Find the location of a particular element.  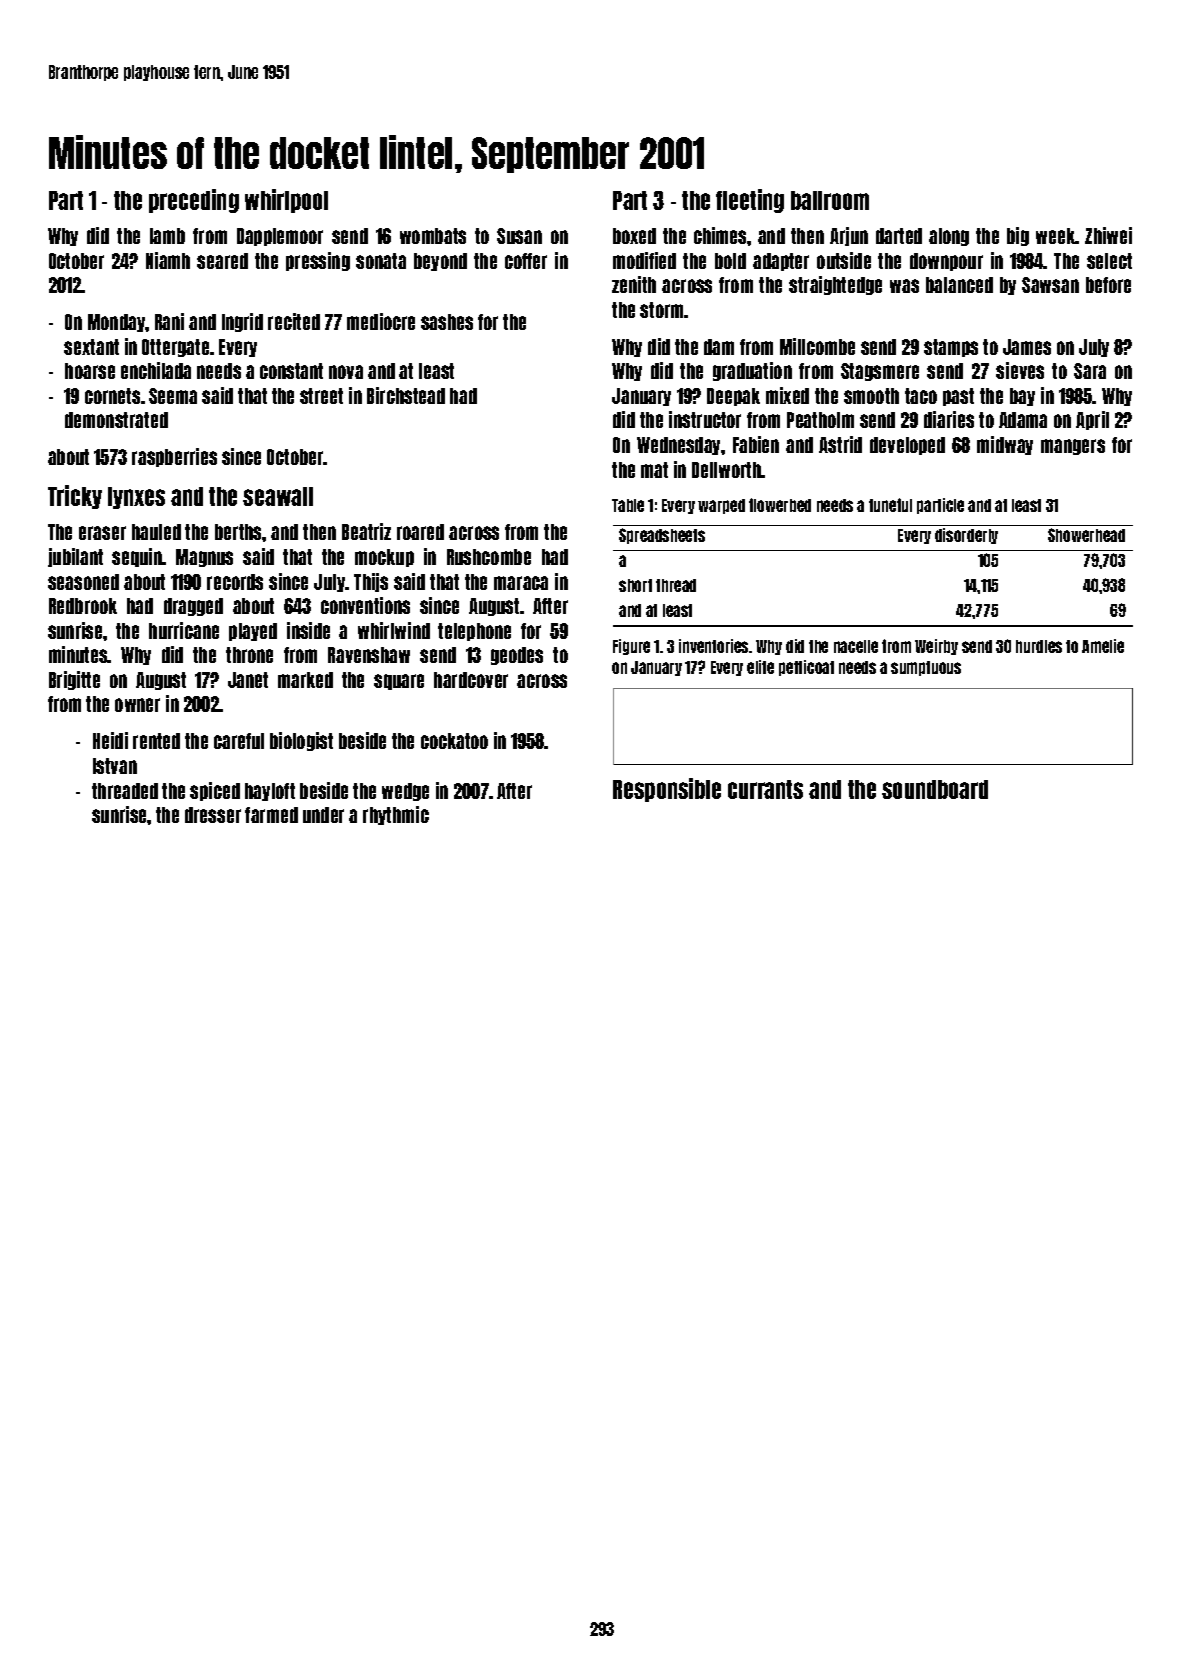

preceding is located at coordinates (194, 201).
